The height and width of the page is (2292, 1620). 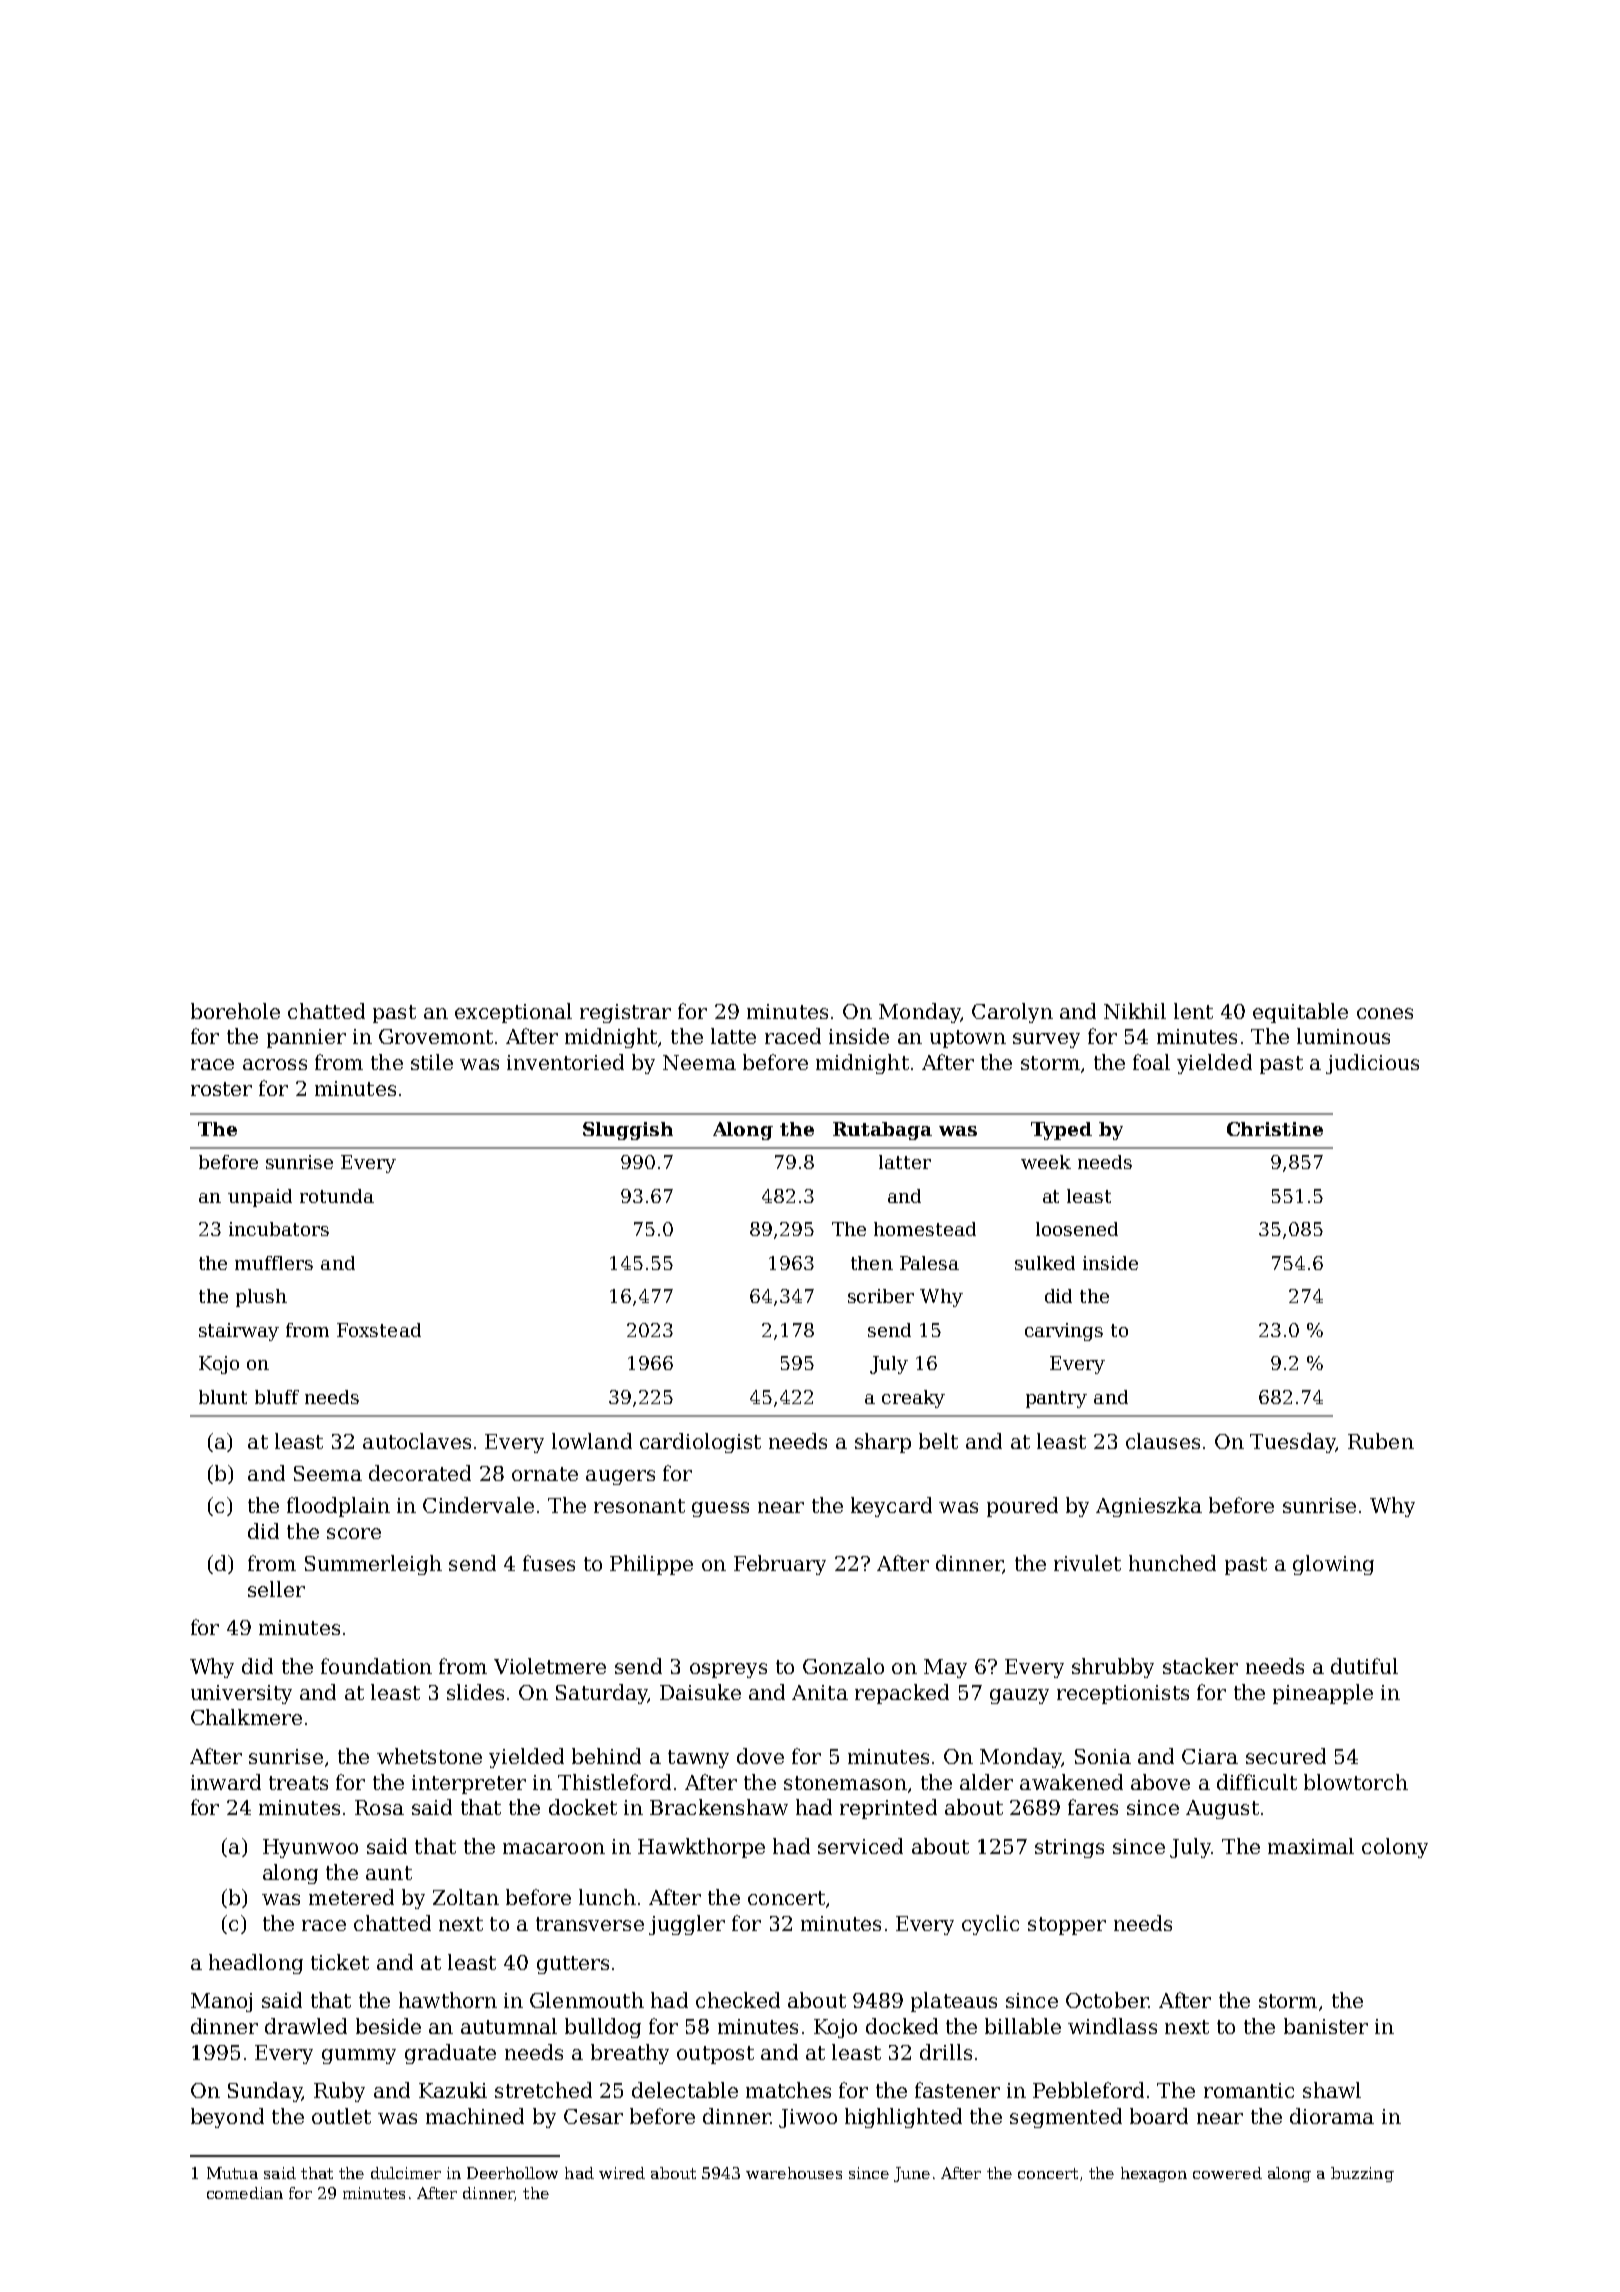 What do you see at coordinates (1123, 1694) in the page?
I see `receptionists` at bounding box center [1123, 1694].
